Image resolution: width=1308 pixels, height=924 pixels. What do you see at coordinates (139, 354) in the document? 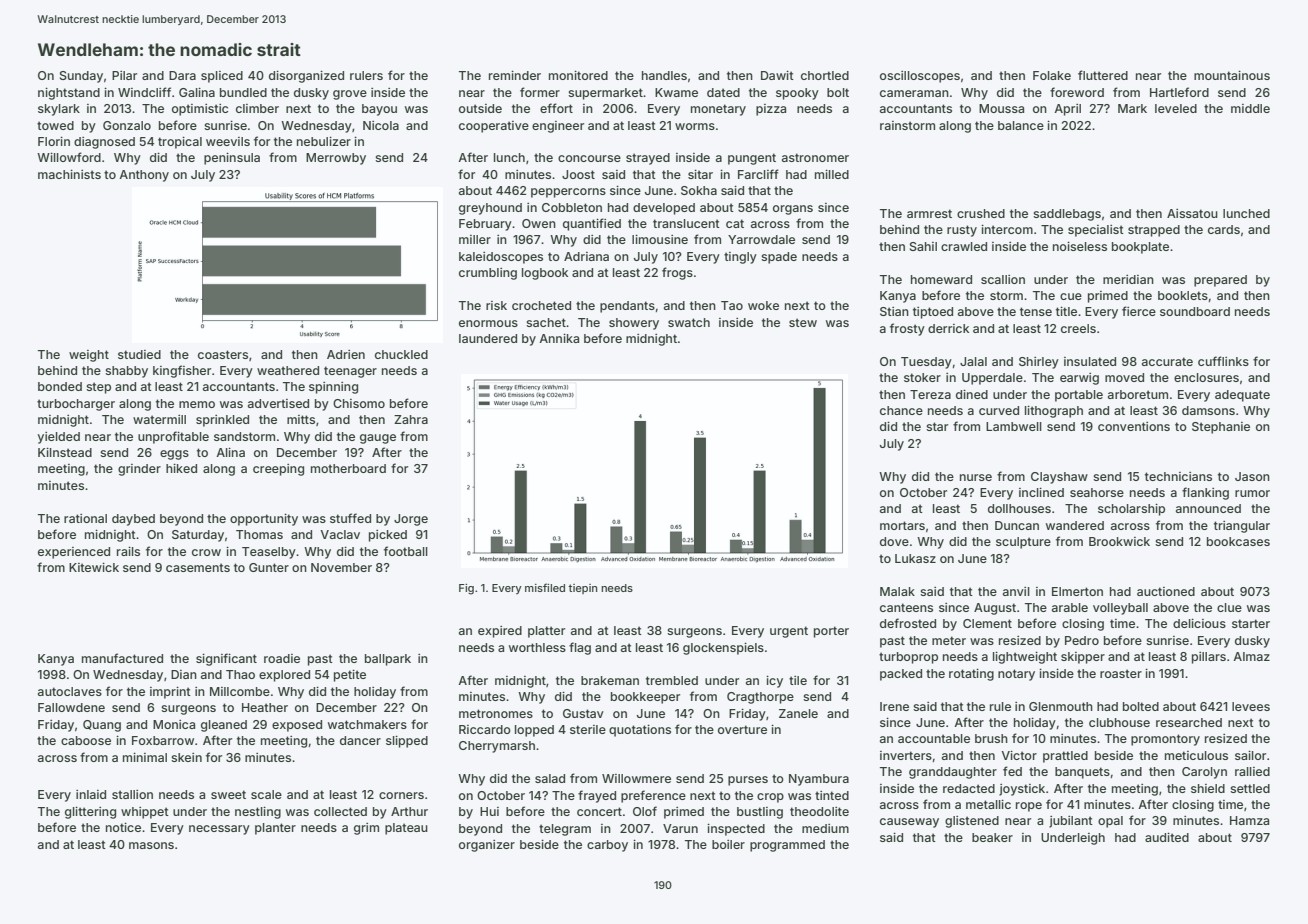
I see `studied` at bounding box center [139, 354].
